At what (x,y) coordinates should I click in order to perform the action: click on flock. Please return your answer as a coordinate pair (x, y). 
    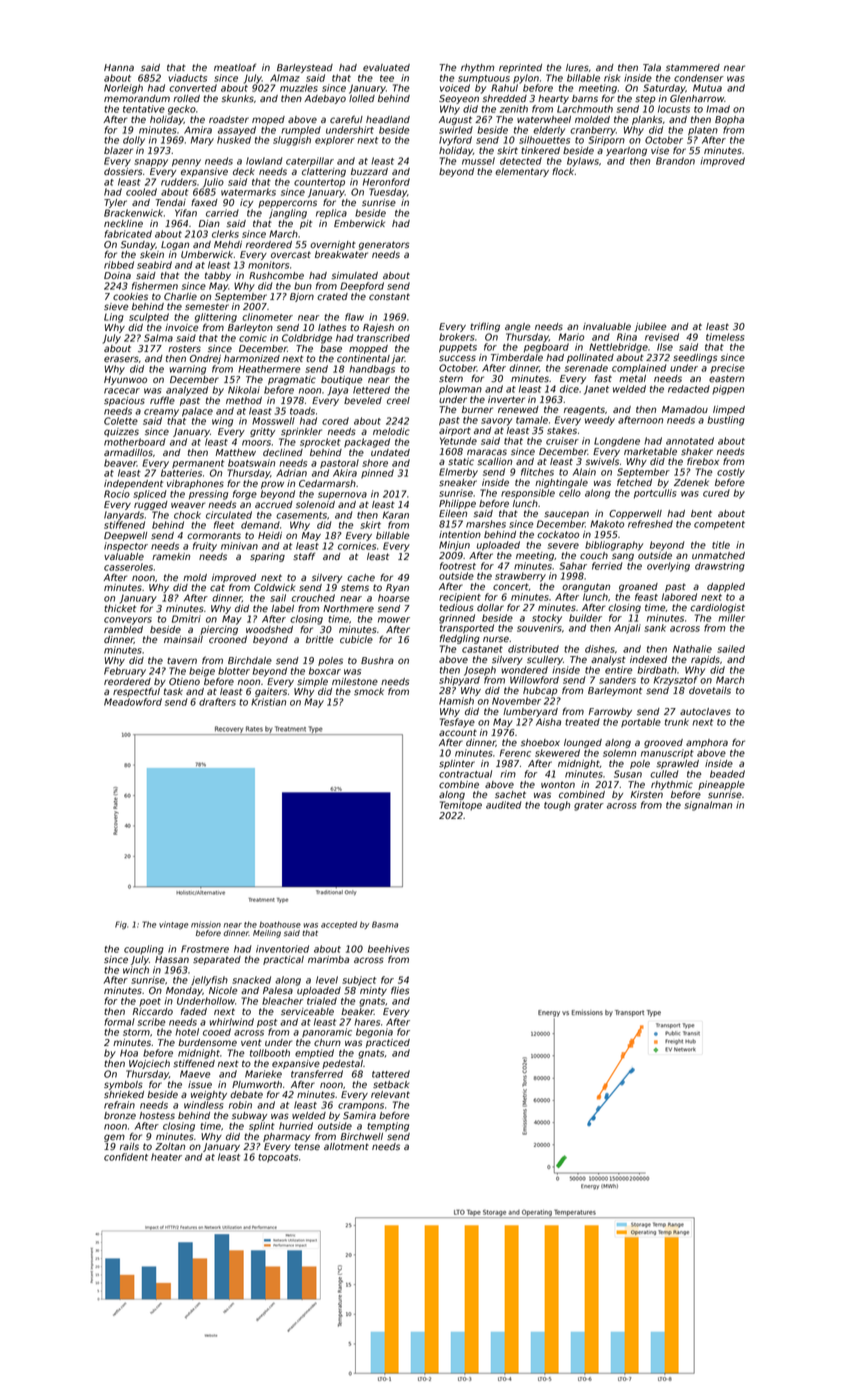
    Looking at the image, I should click on (563, 171).
